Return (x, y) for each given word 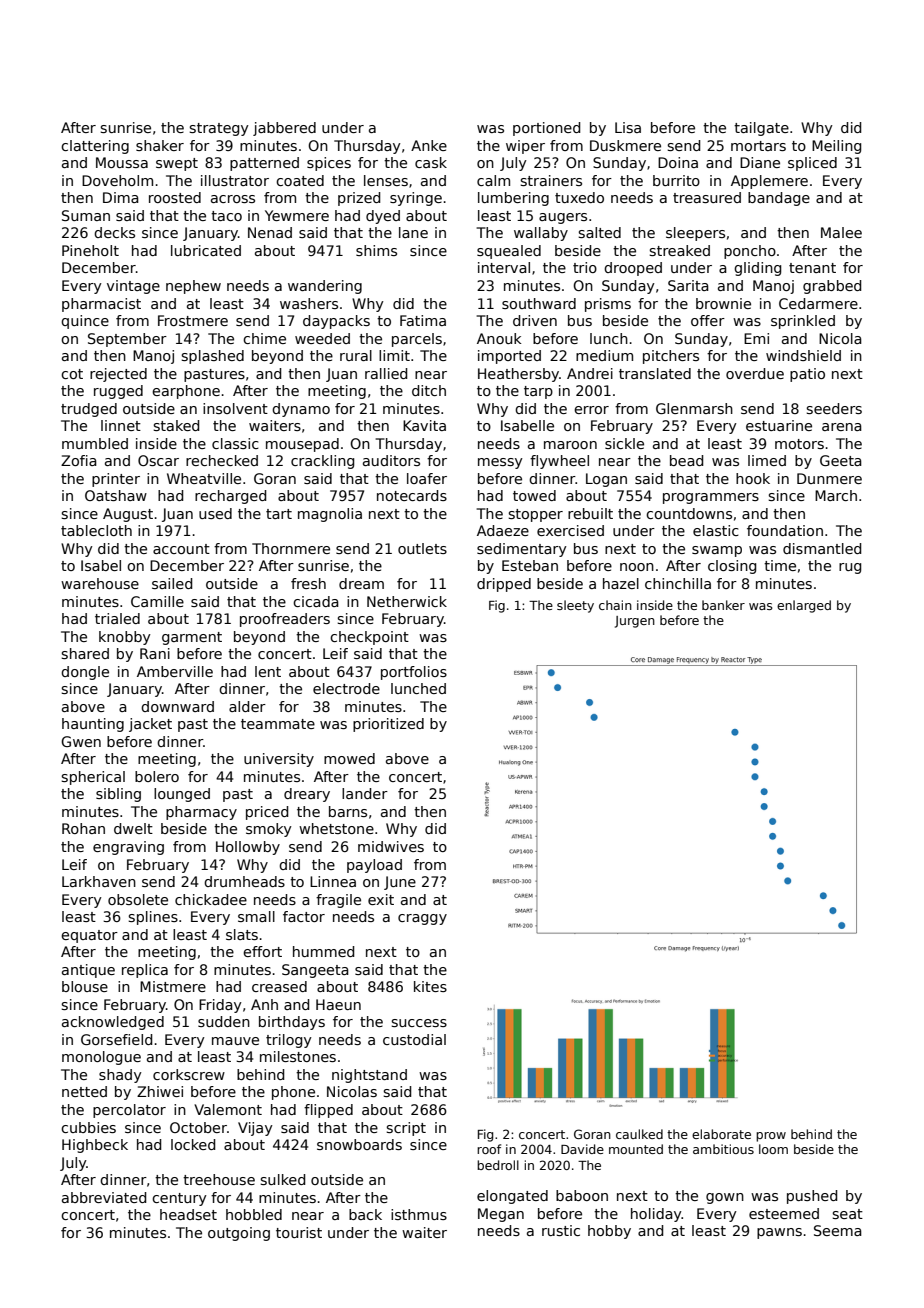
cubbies (88, 1127)
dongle (85, 673)
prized (359, 199)
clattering (95, 147)
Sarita (688, 285)
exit (381, 899)
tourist (299, 1232)
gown (725, 1198)
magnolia (330, 515)
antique (88, 971)
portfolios (414, 673)
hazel (621, 583)
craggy (422, 919)
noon (637, 567)
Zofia (79, 460)
